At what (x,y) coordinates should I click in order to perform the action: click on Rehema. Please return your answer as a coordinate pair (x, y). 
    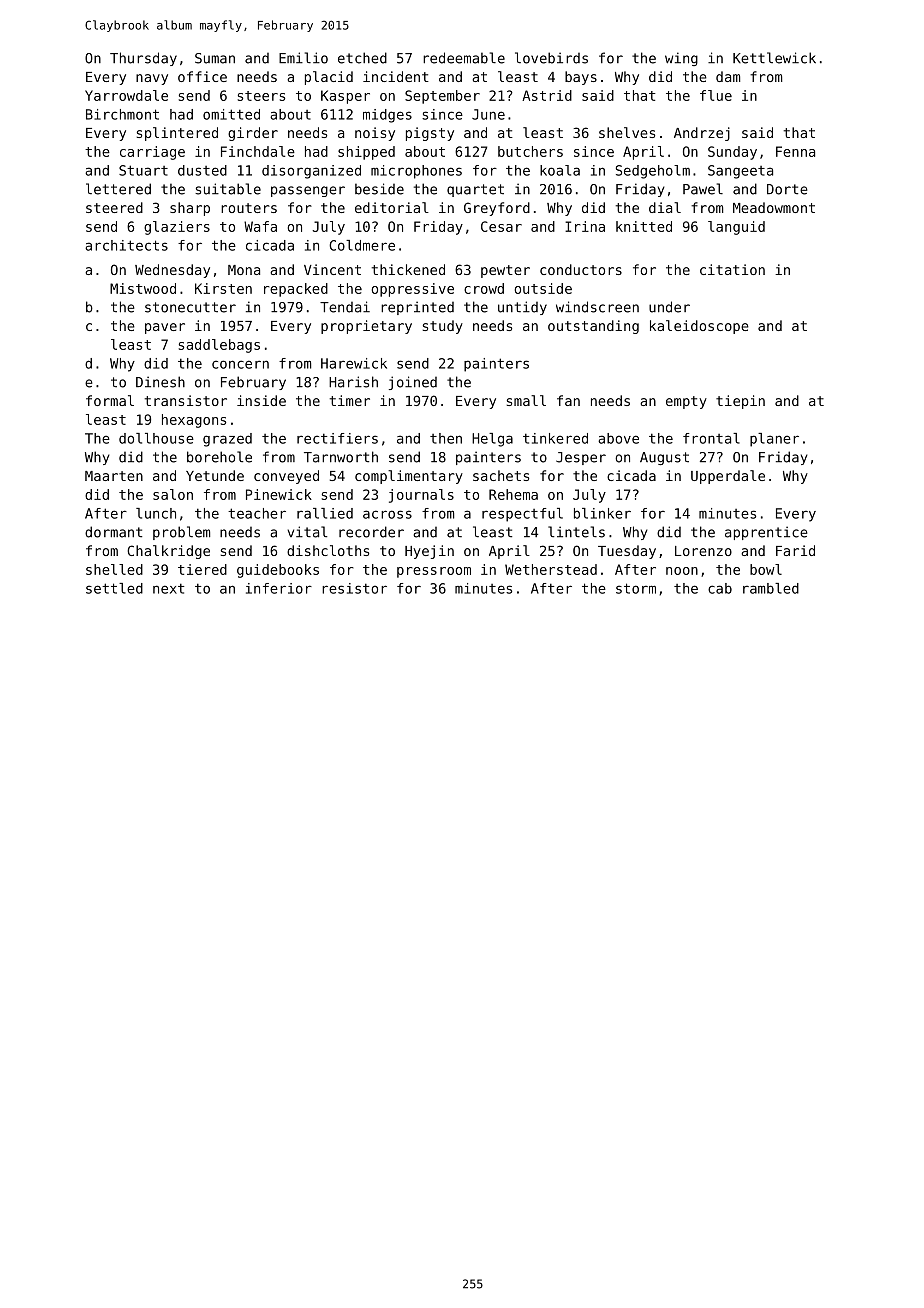
    Looking at the image, I should click on (513, 494).
